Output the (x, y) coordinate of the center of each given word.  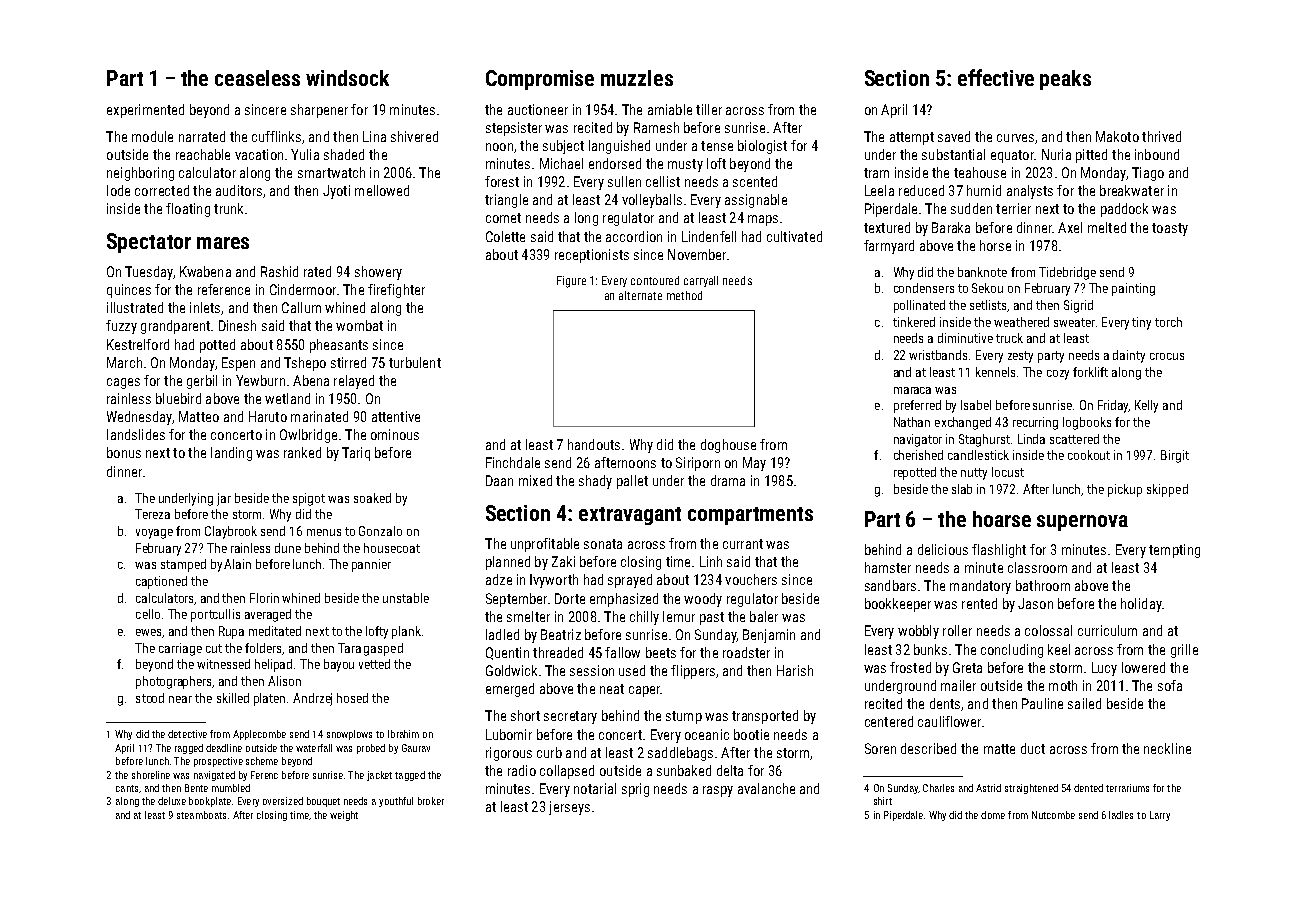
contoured (655, 280)
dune (288, 548)
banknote (982, 272)
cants (127, 788)
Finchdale (513, 462)
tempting (1174, 551)
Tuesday (149, 273)
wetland (287, 398)
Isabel (976, 405)
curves (1015, 138)
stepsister (514, 129)
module (152, 136)
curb (549, 752)
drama (728, 480)
